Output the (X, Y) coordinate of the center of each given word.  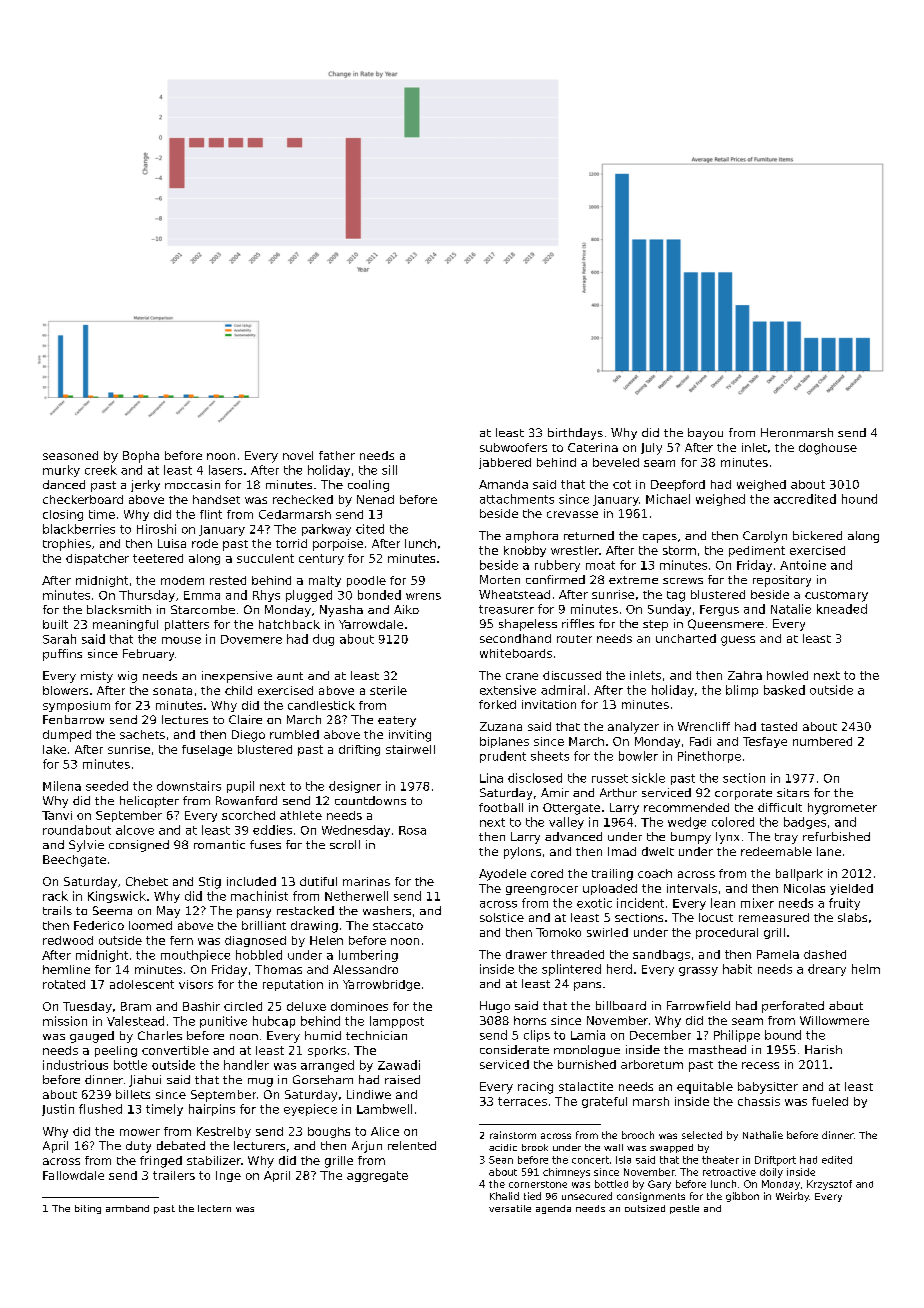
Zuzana (501, 726)
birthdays (575, 434)
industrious (75, 1065)
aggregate (377, 1176)
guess (738, 641)
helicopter (149, 802)
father (337, 455)
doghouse (828, 449)
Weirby (792, 1197)
